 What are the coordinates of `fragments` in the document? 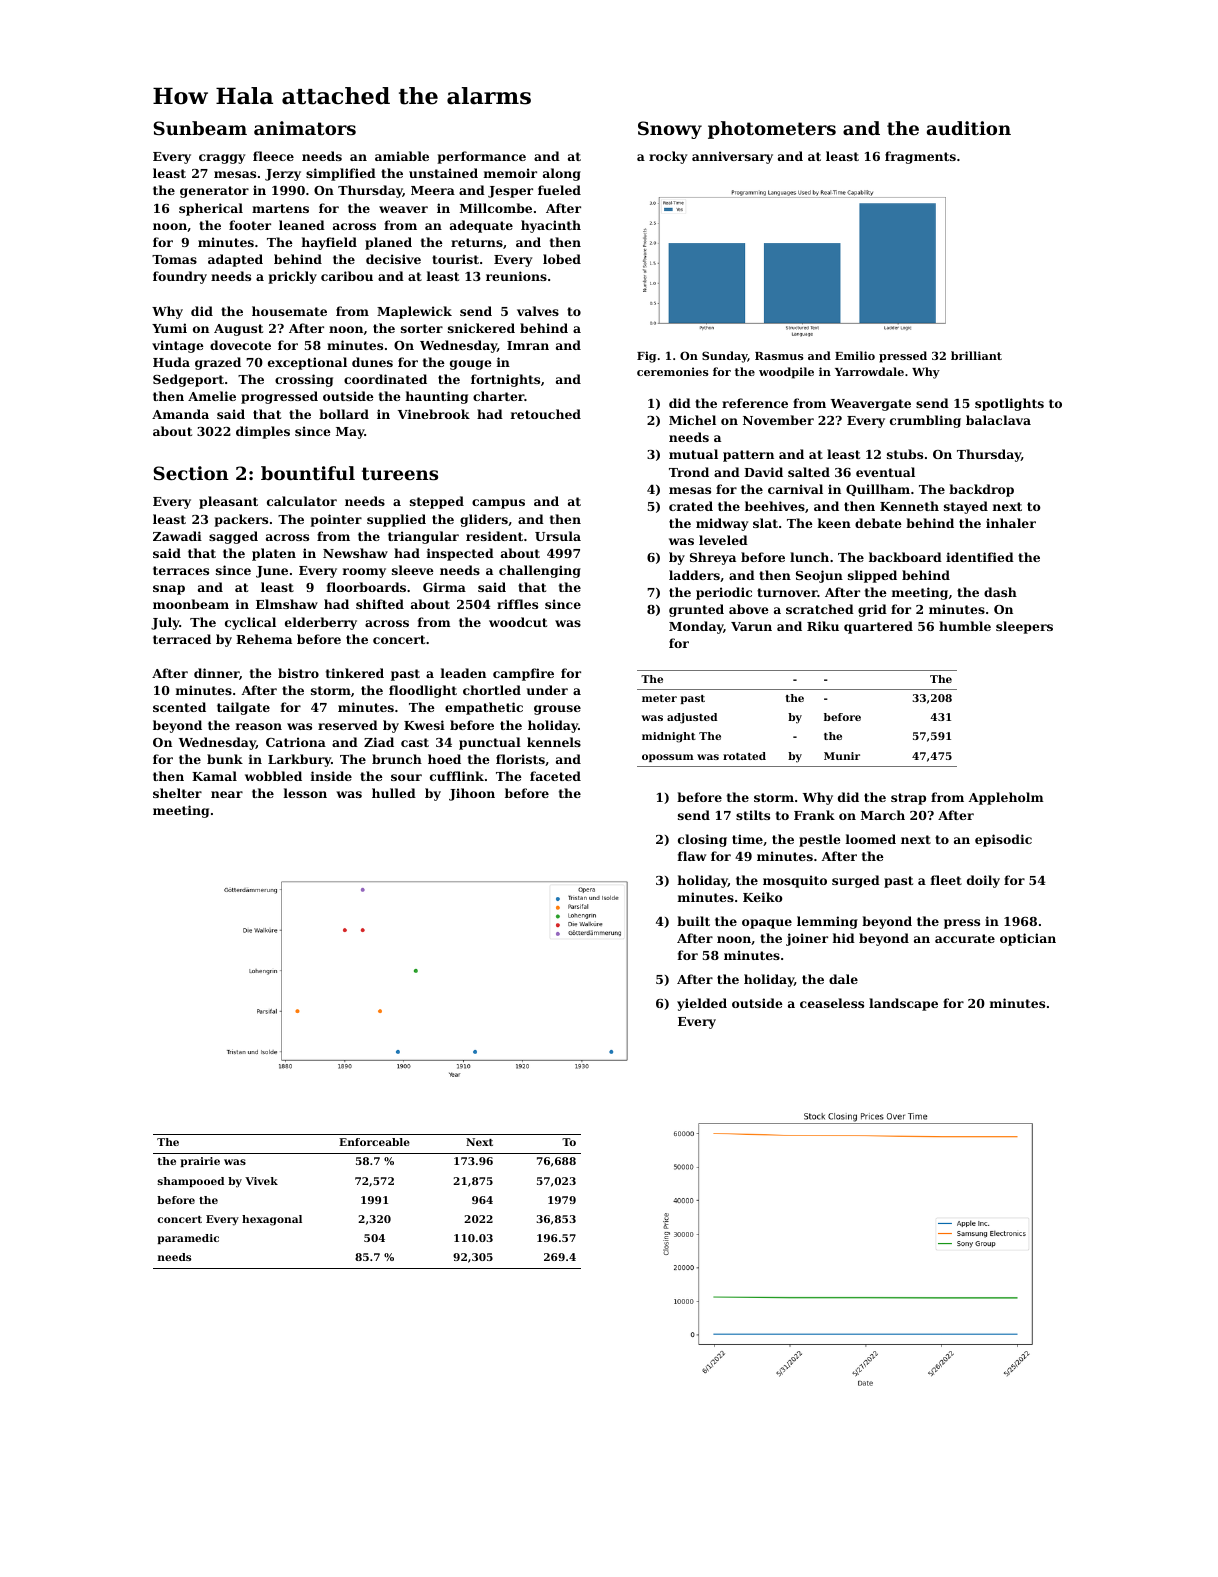 It's located at (920, 157).
